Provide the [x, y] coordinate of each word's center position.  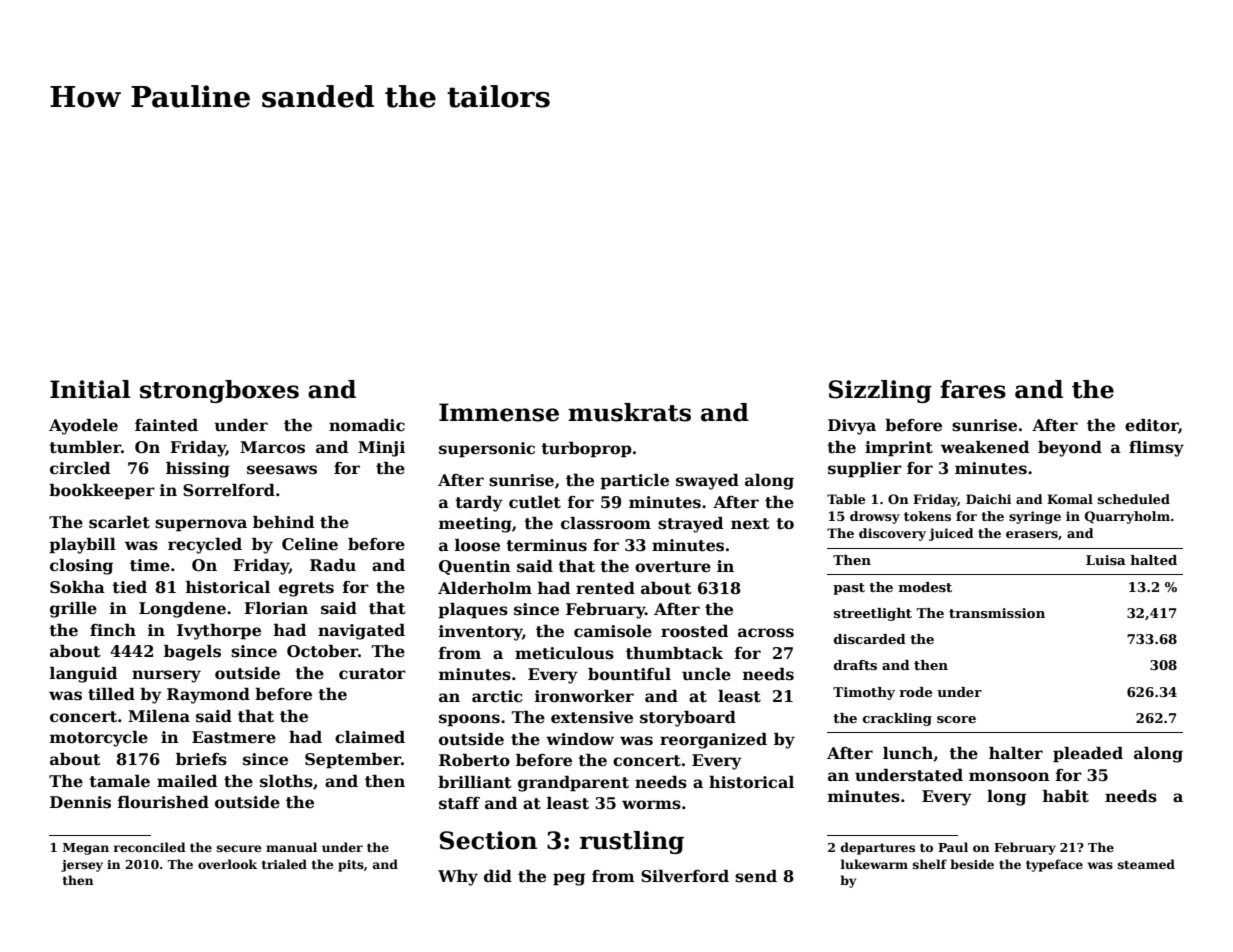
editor [1152, 426]
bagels [192, 653]
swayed [707, 482]
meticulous [564, 653]
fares [973, 389]
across [766, 633]
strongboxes [219, 391]
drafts [855, 665]
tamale [119, 781]
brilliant [475, 782]
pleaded [1088, 755]
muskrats [629, 412]
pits [351, 866]
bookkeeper [102, 492]
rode [915, 692]
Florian [276, 608]
